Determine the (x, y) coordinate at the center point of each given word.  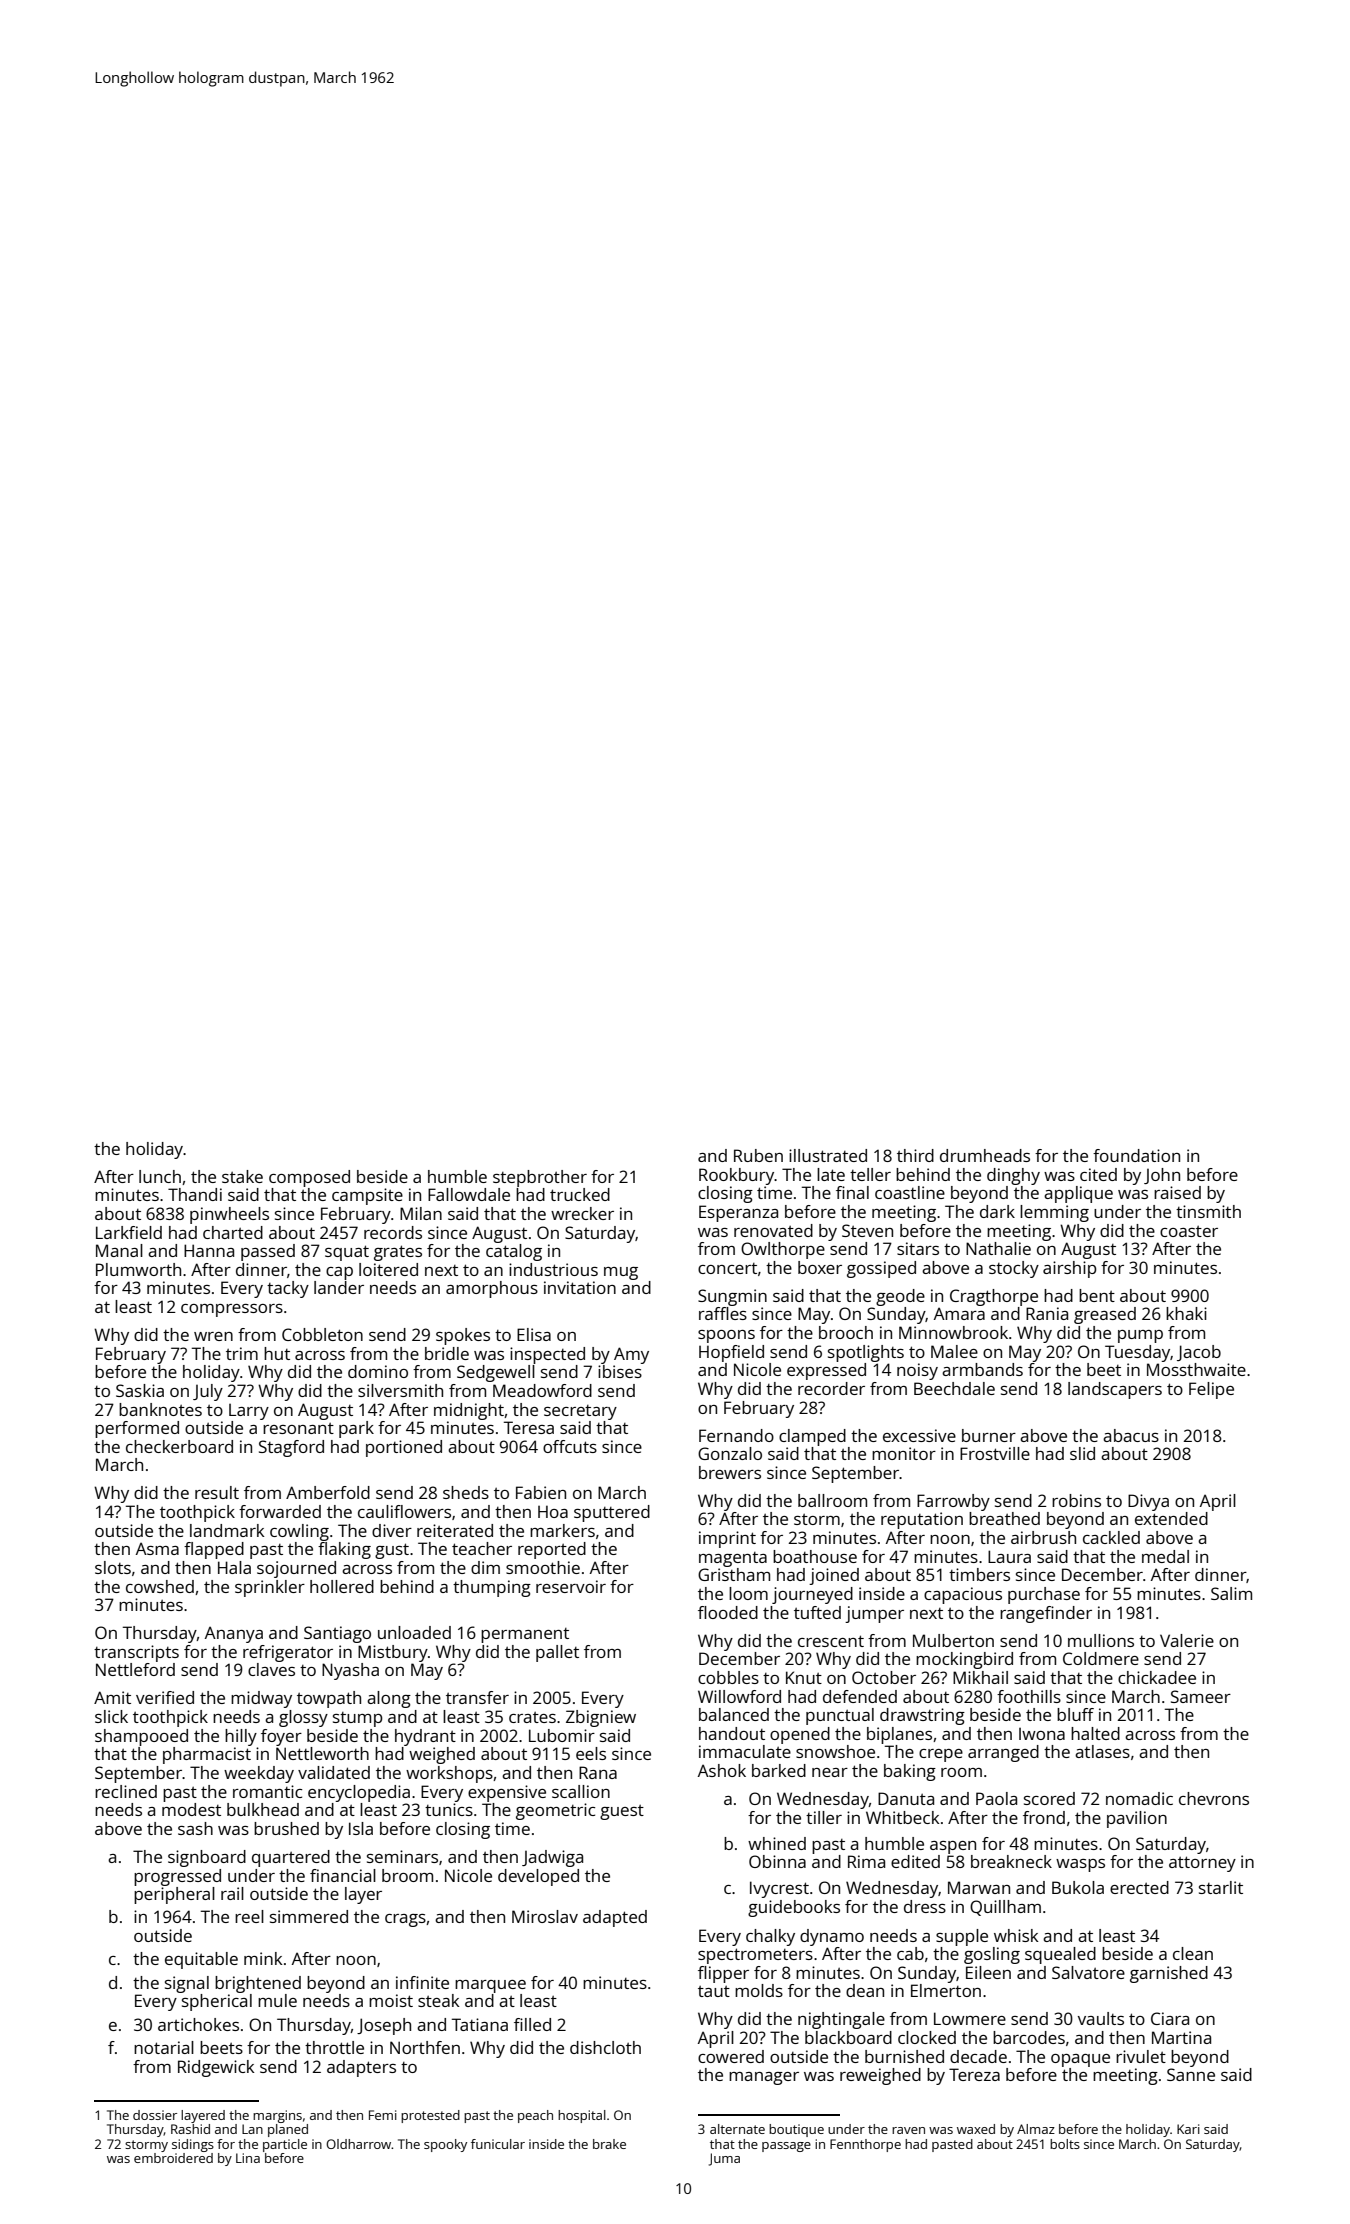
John (1162, 1176)
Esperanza (738, 1213)
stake (242, 1176)
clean (1193, 1953)
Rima (866, 1861)
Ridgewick (216, 2068)
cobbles (728, 1677)
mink (263, 1958)
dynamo (832, 1937)
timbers (979, 1574)
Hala (234, 1567)
